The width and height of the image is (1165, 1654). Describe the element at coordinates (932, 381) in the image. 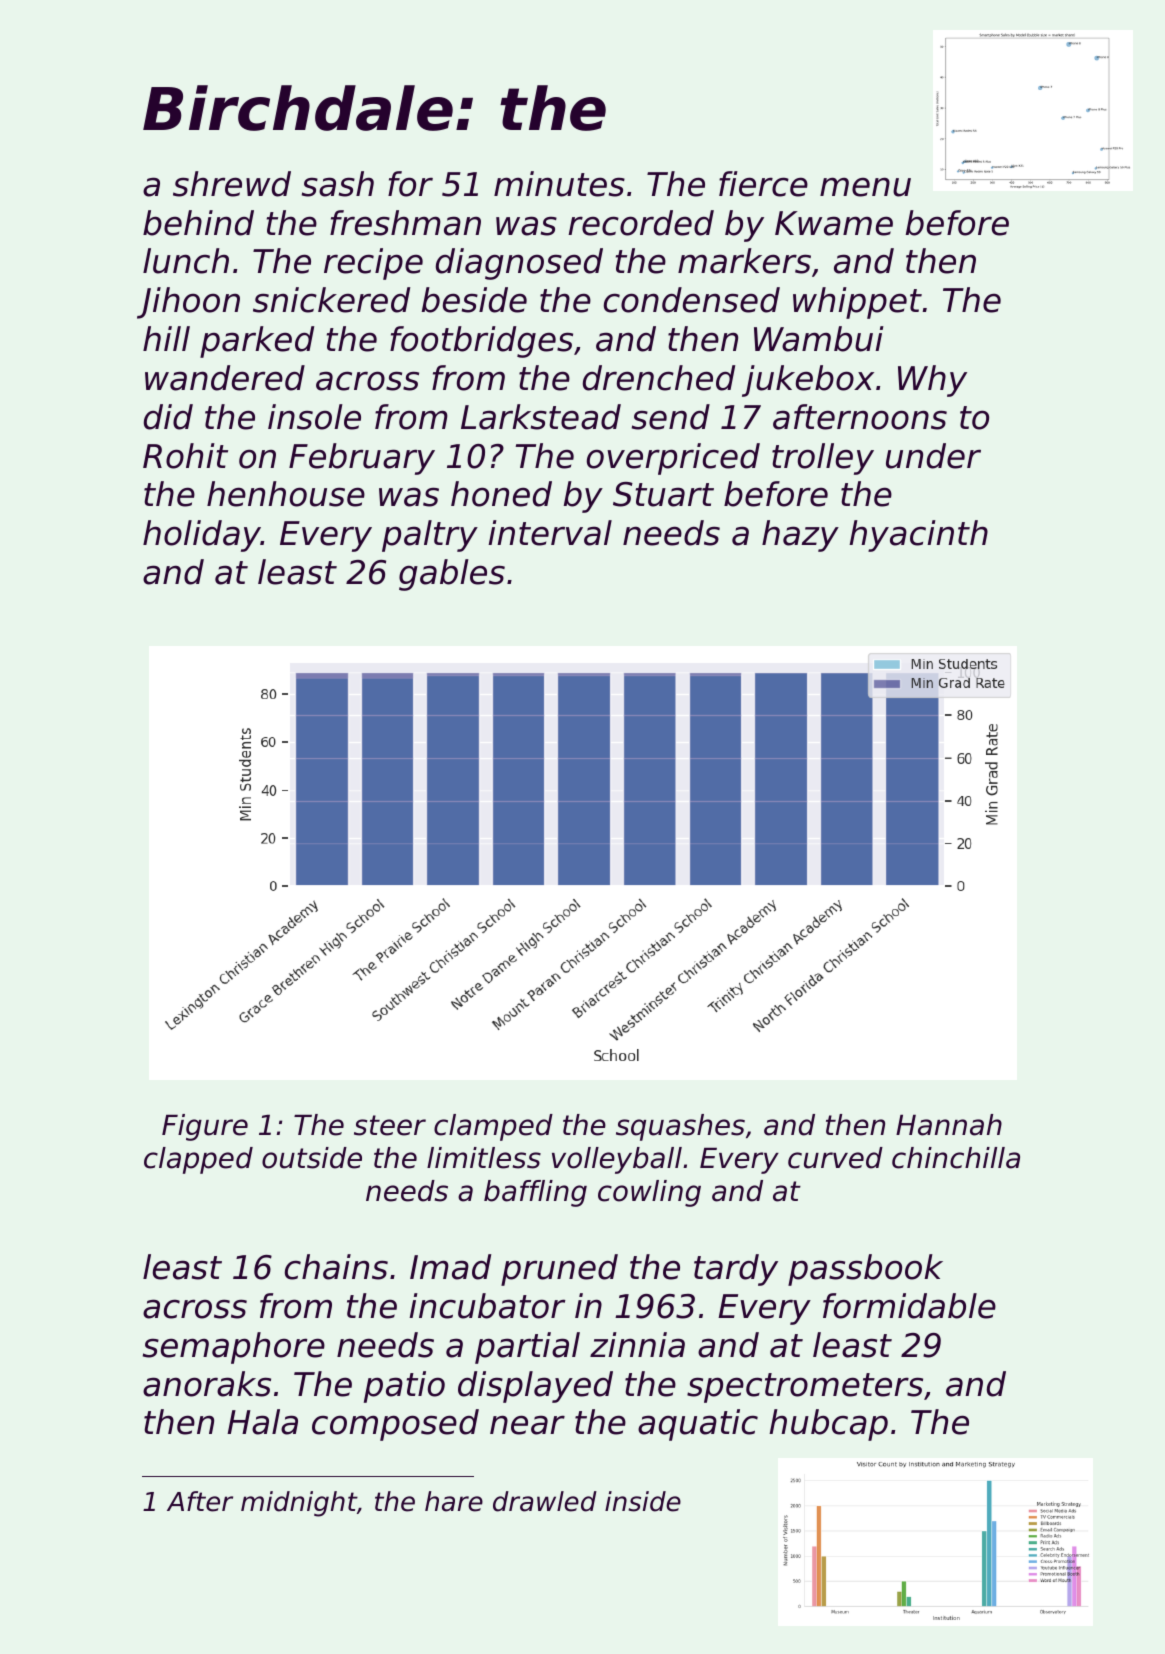

I see `Why` at that location.
